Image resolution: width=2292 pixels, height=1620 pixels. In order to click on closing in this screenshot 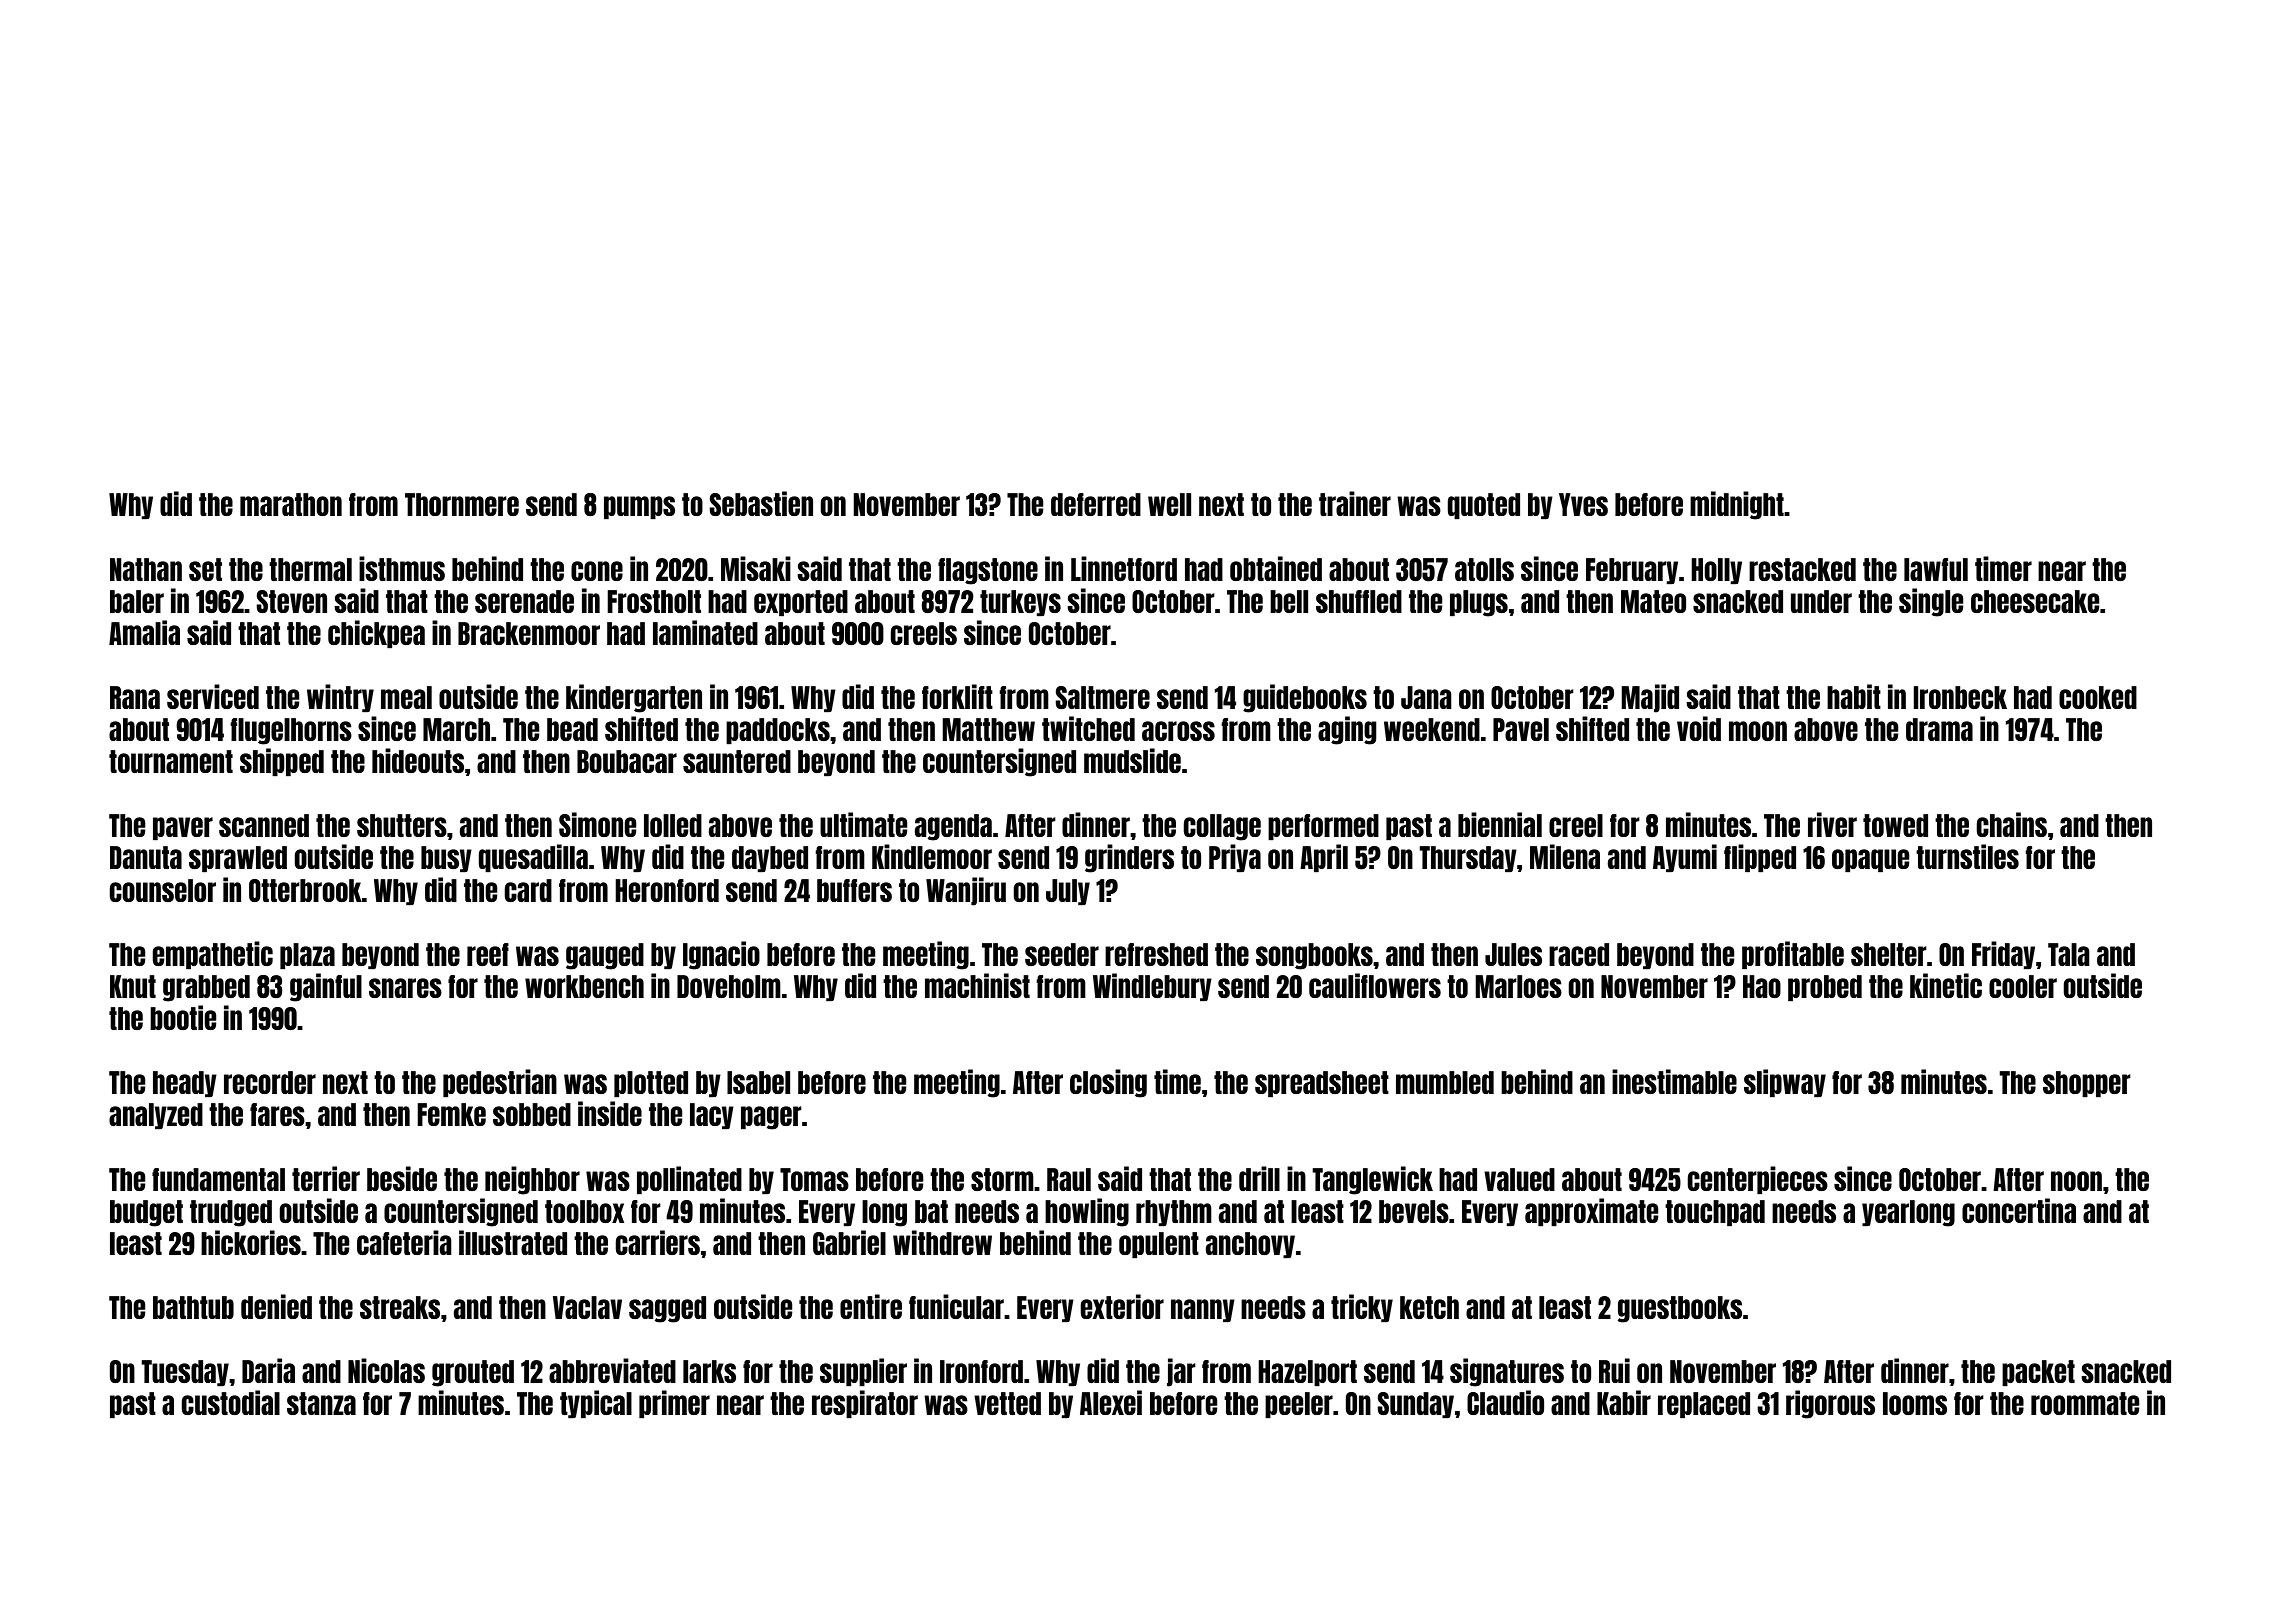, I will do `click(1108, 1083)`.
